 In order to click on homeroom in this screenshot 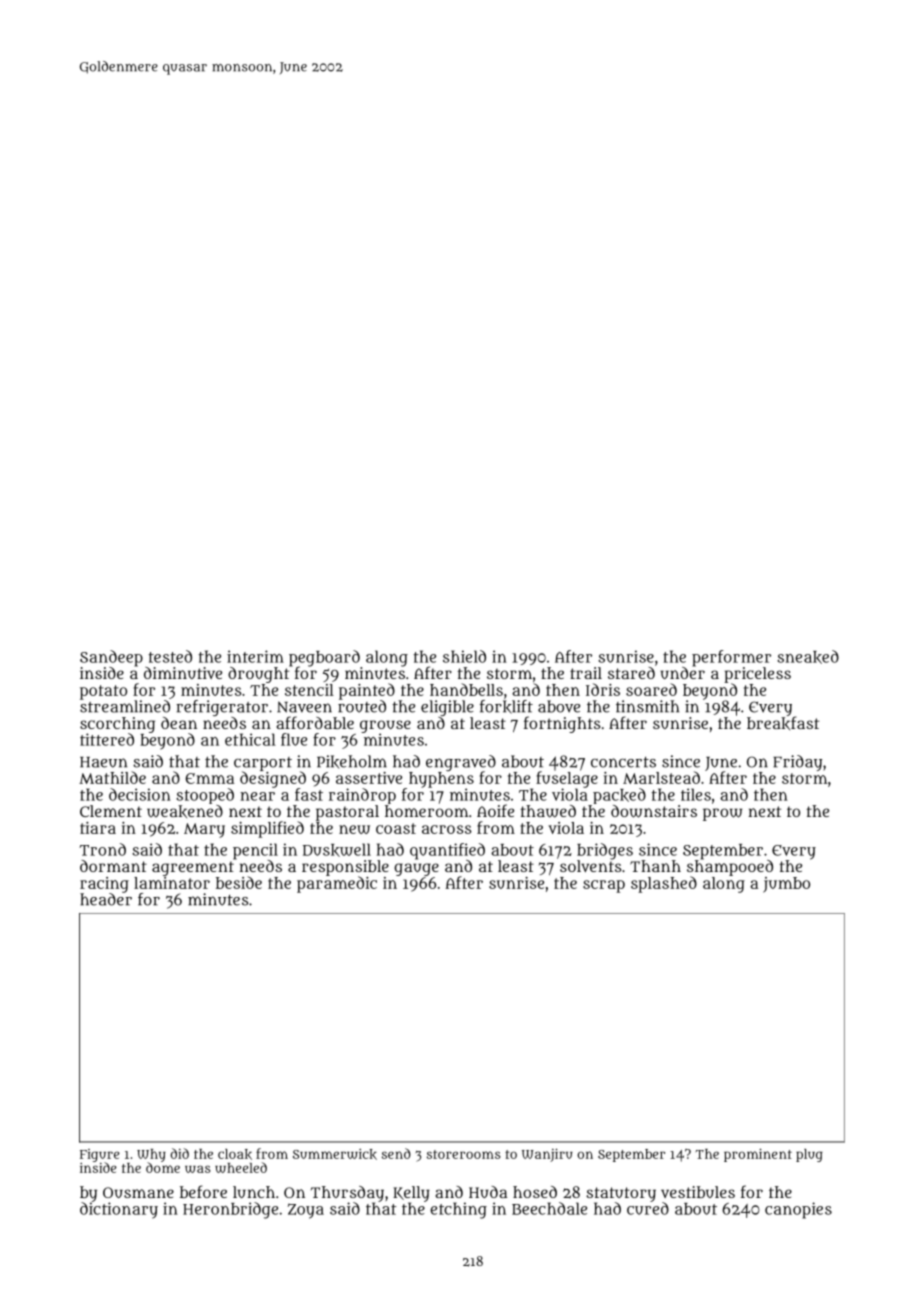, I will do `click(426, 811)`.
